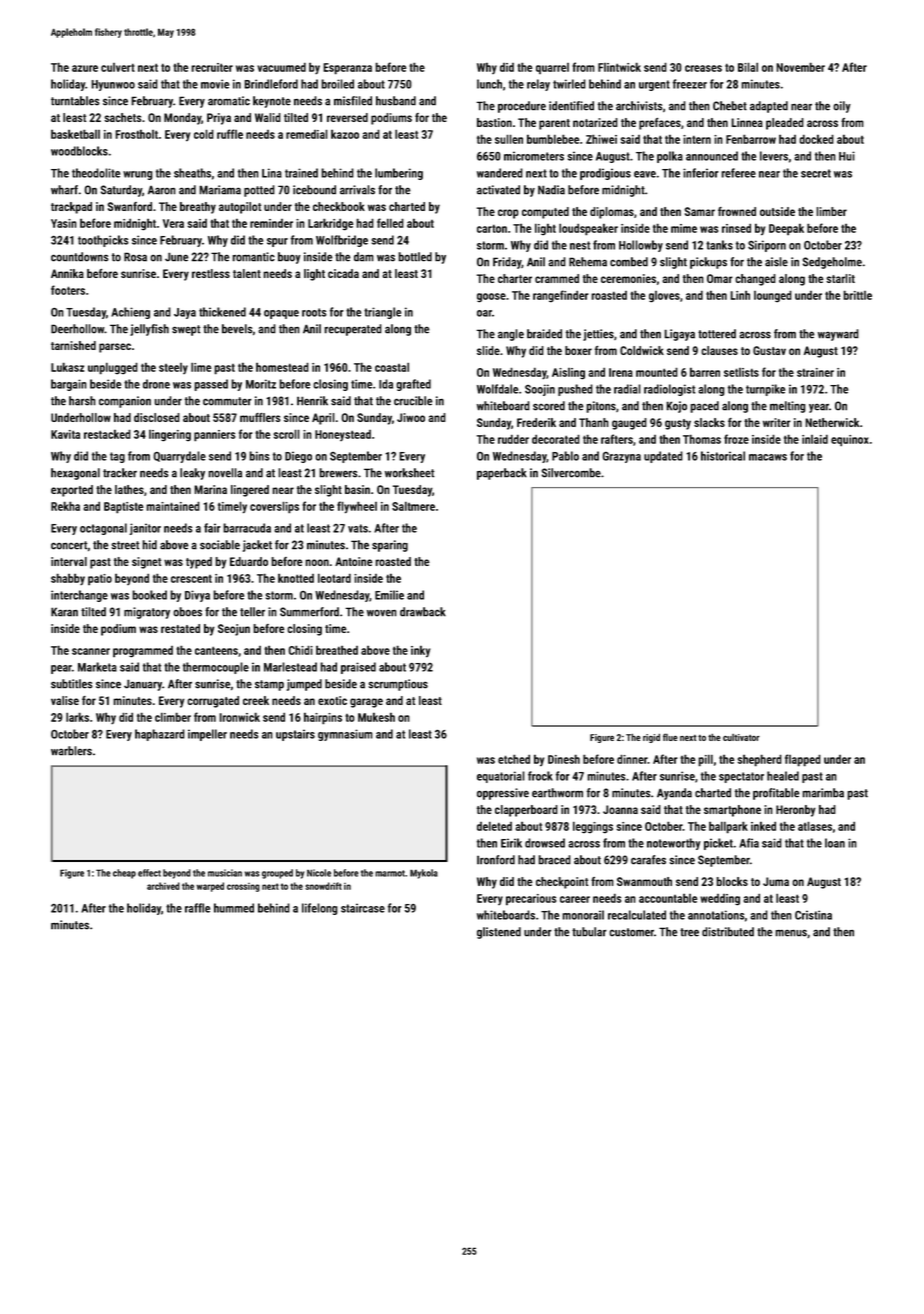 The height and width of the screenshot is (1314, 924). What do you see at coordinates (354, 561) in the screenshot?
I see `Antoine` at bounding box center [354, 561].
